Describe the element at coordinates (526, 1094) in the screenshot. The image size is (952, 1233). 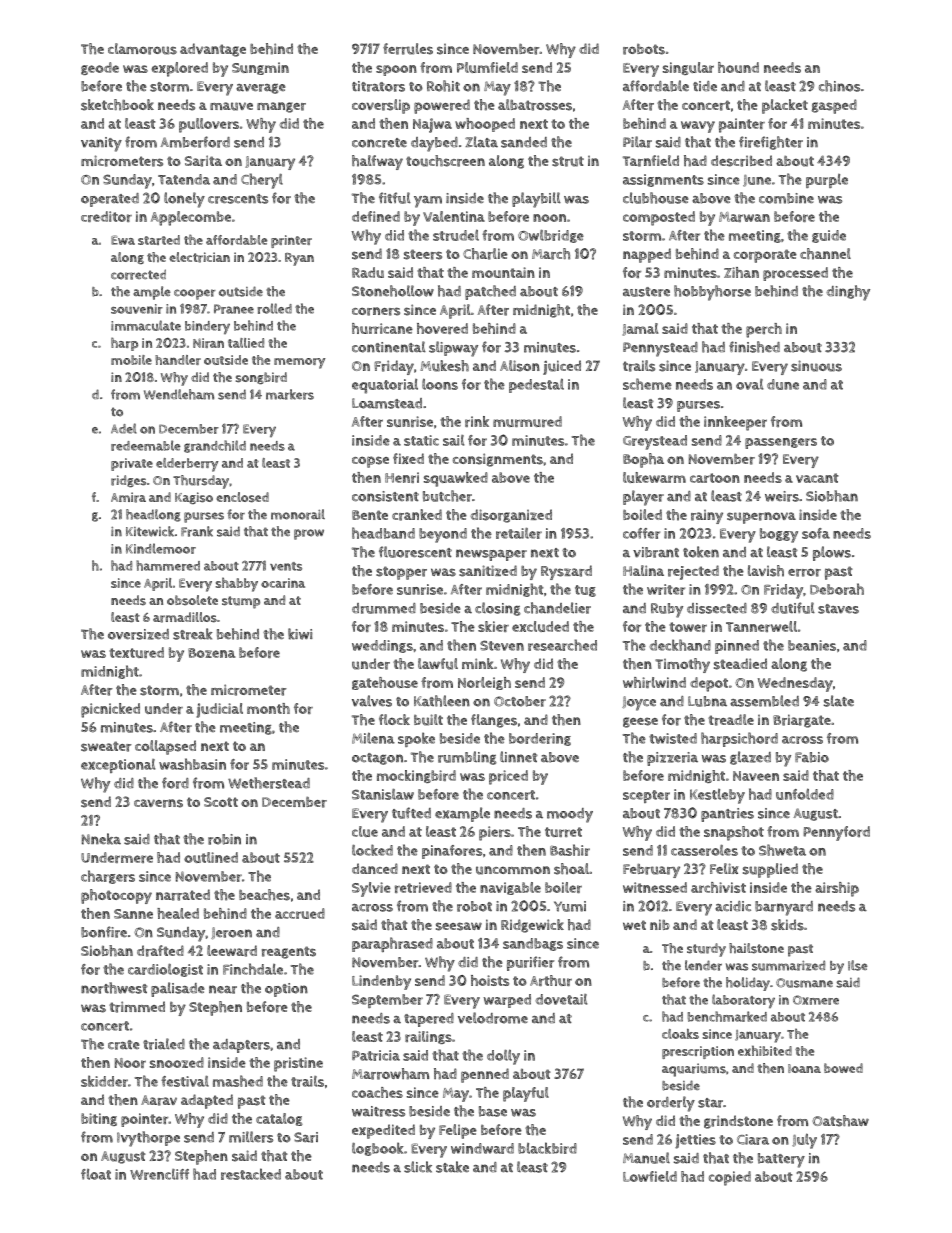
I see `playful` at that location.
